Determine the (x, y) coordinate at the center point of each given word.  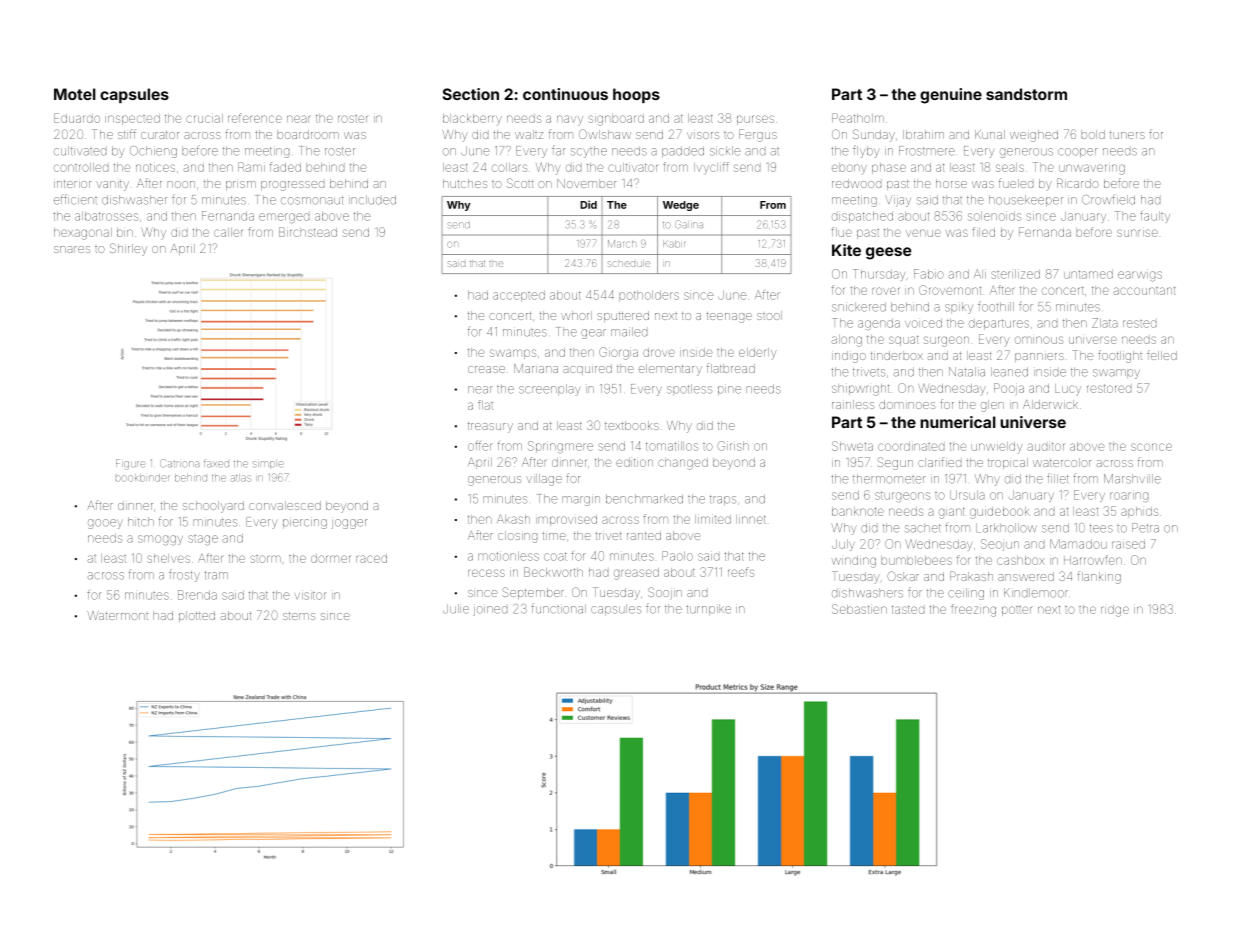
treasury (490, 427)
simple (268, 465)
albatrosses (106, 216)
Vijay (898, 201)
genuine (951, 96)
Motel (75, 94)
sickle (725, 151)
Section (471, 94)
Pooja (1009, 389)
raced (371, 558)
